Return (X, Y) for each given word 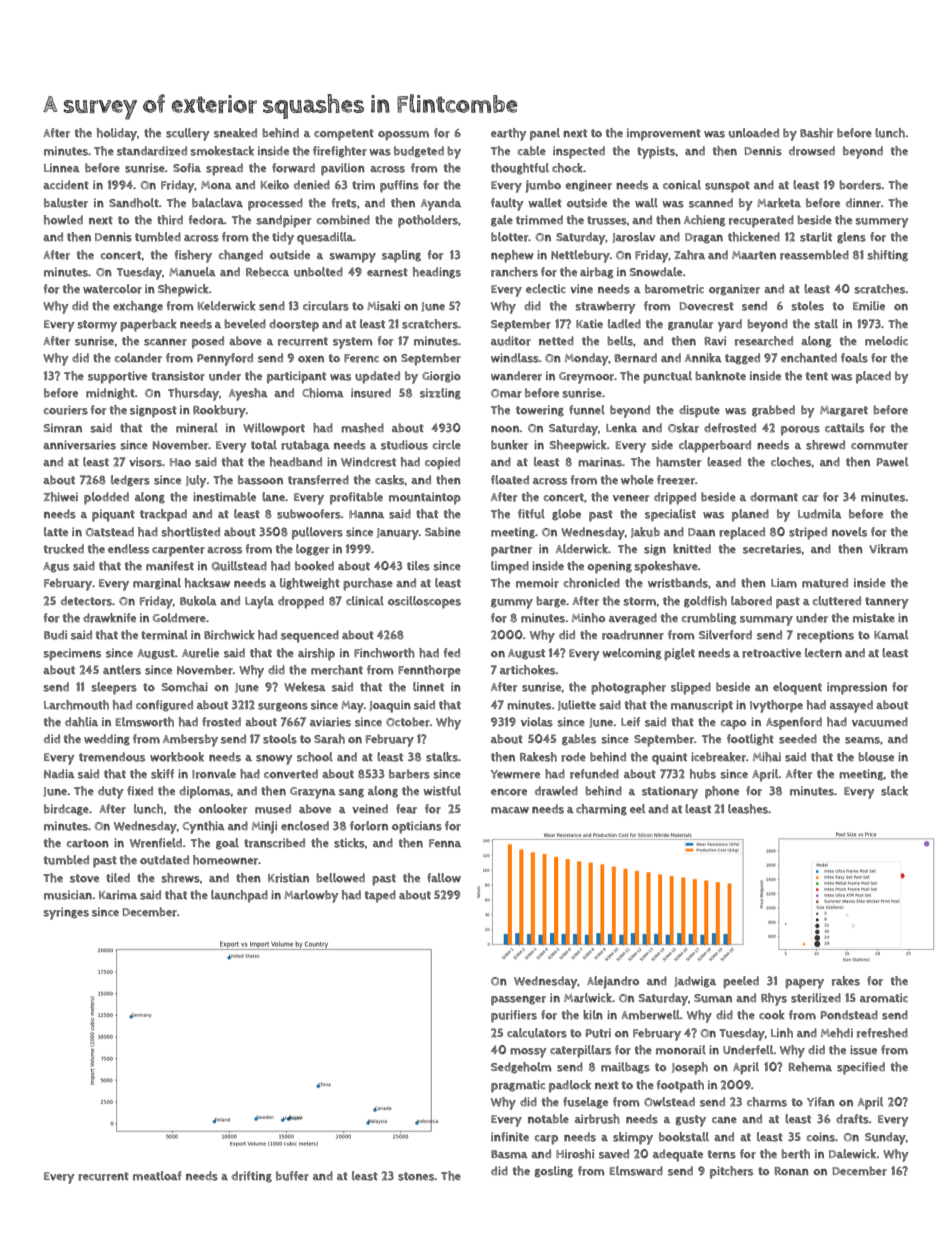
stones (416, 1176)
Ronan (791, 1171)
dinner (863, 203)
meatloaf (157, 1176)
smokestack (222, 151)
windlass (515, 358)
